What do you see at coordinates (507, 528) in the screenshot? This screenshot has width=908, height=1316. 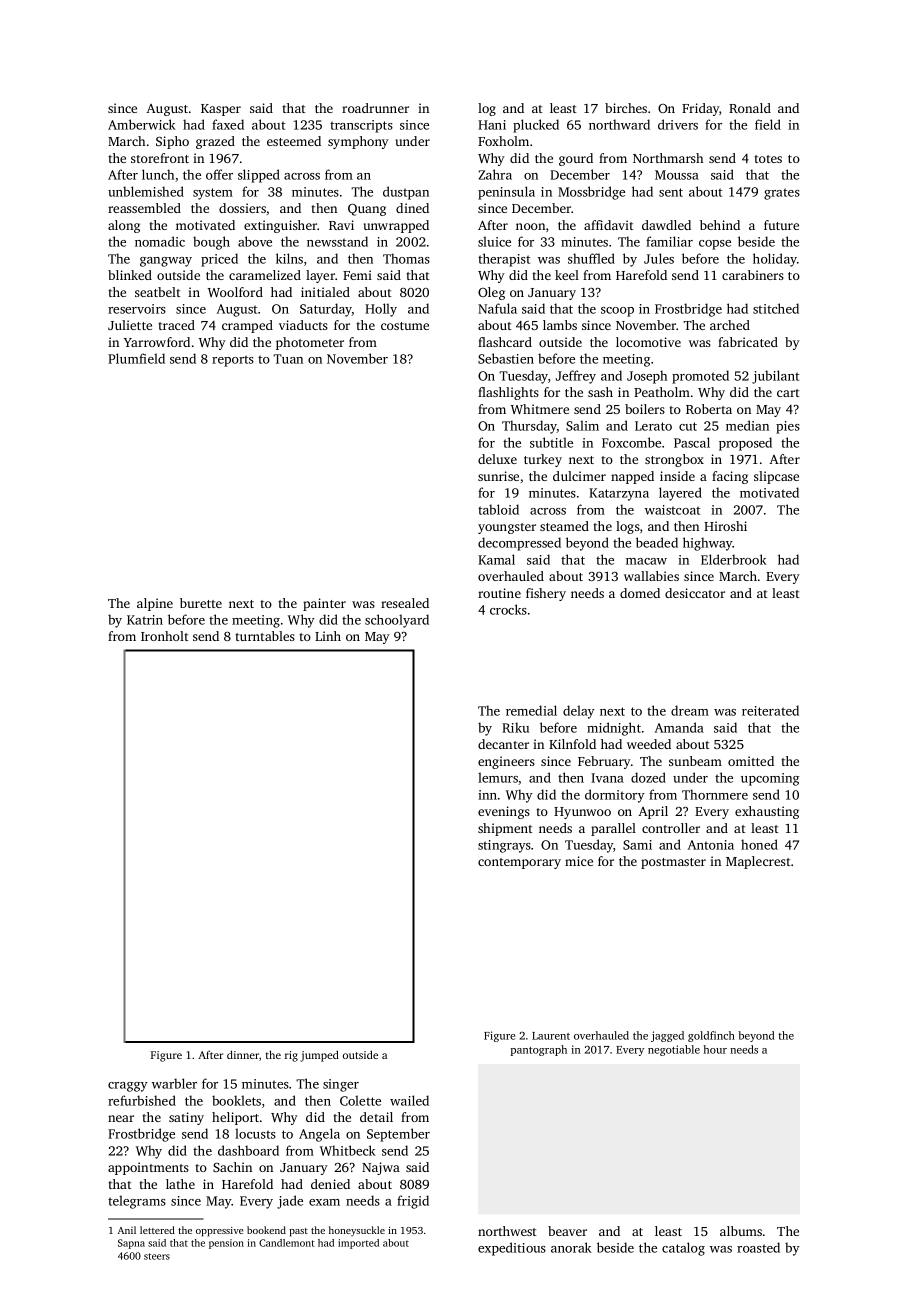 I see `youngster` at bounding box center [507, 528].
